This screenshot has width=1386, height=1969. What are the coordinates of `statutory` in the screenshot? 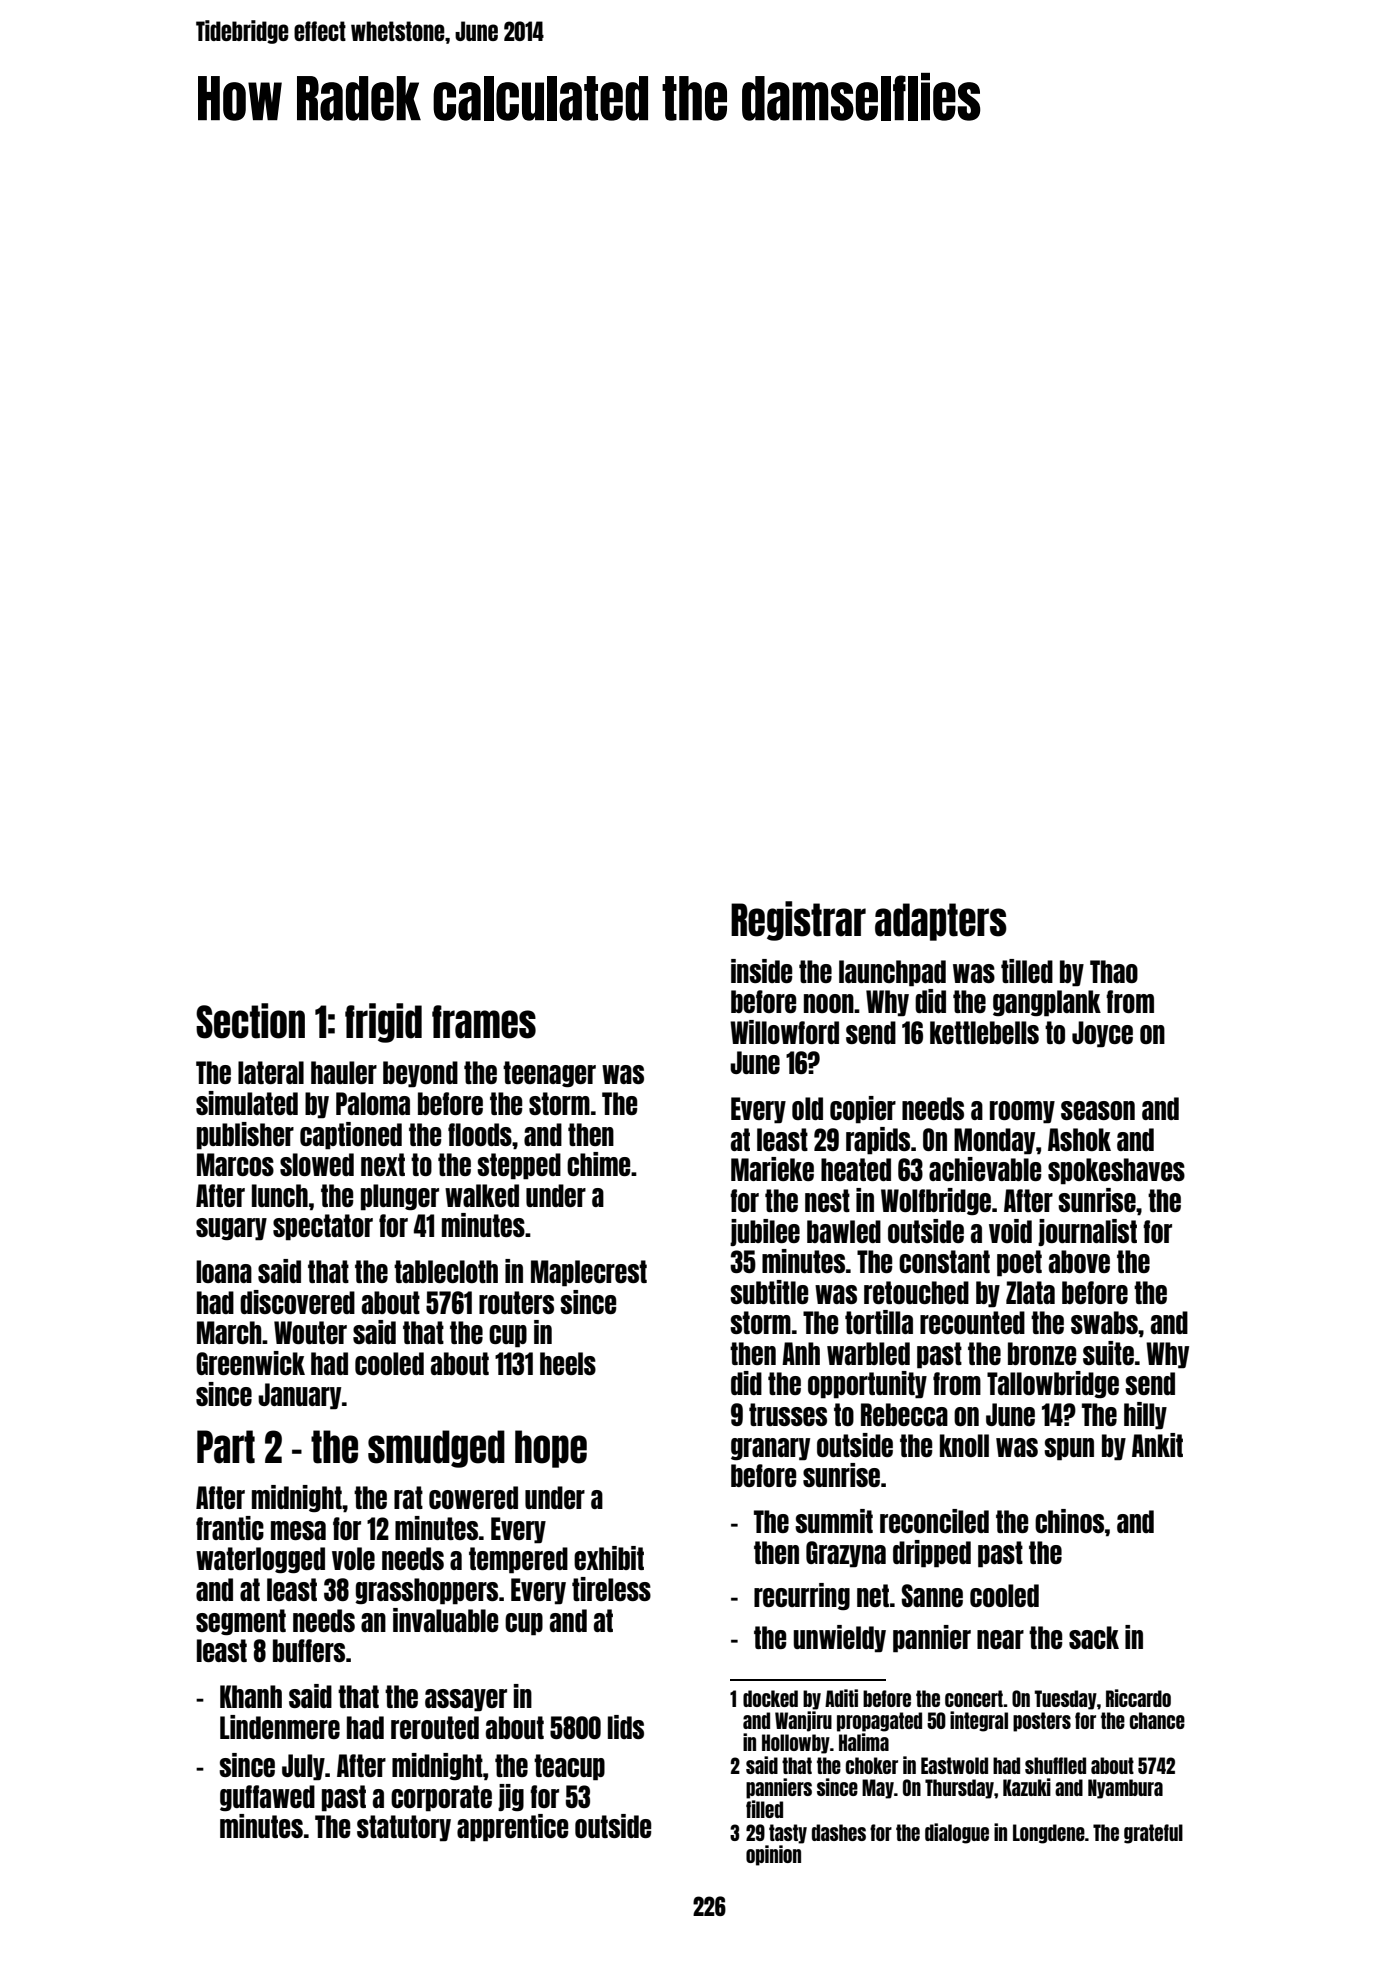 It's located at (404, 1828).
